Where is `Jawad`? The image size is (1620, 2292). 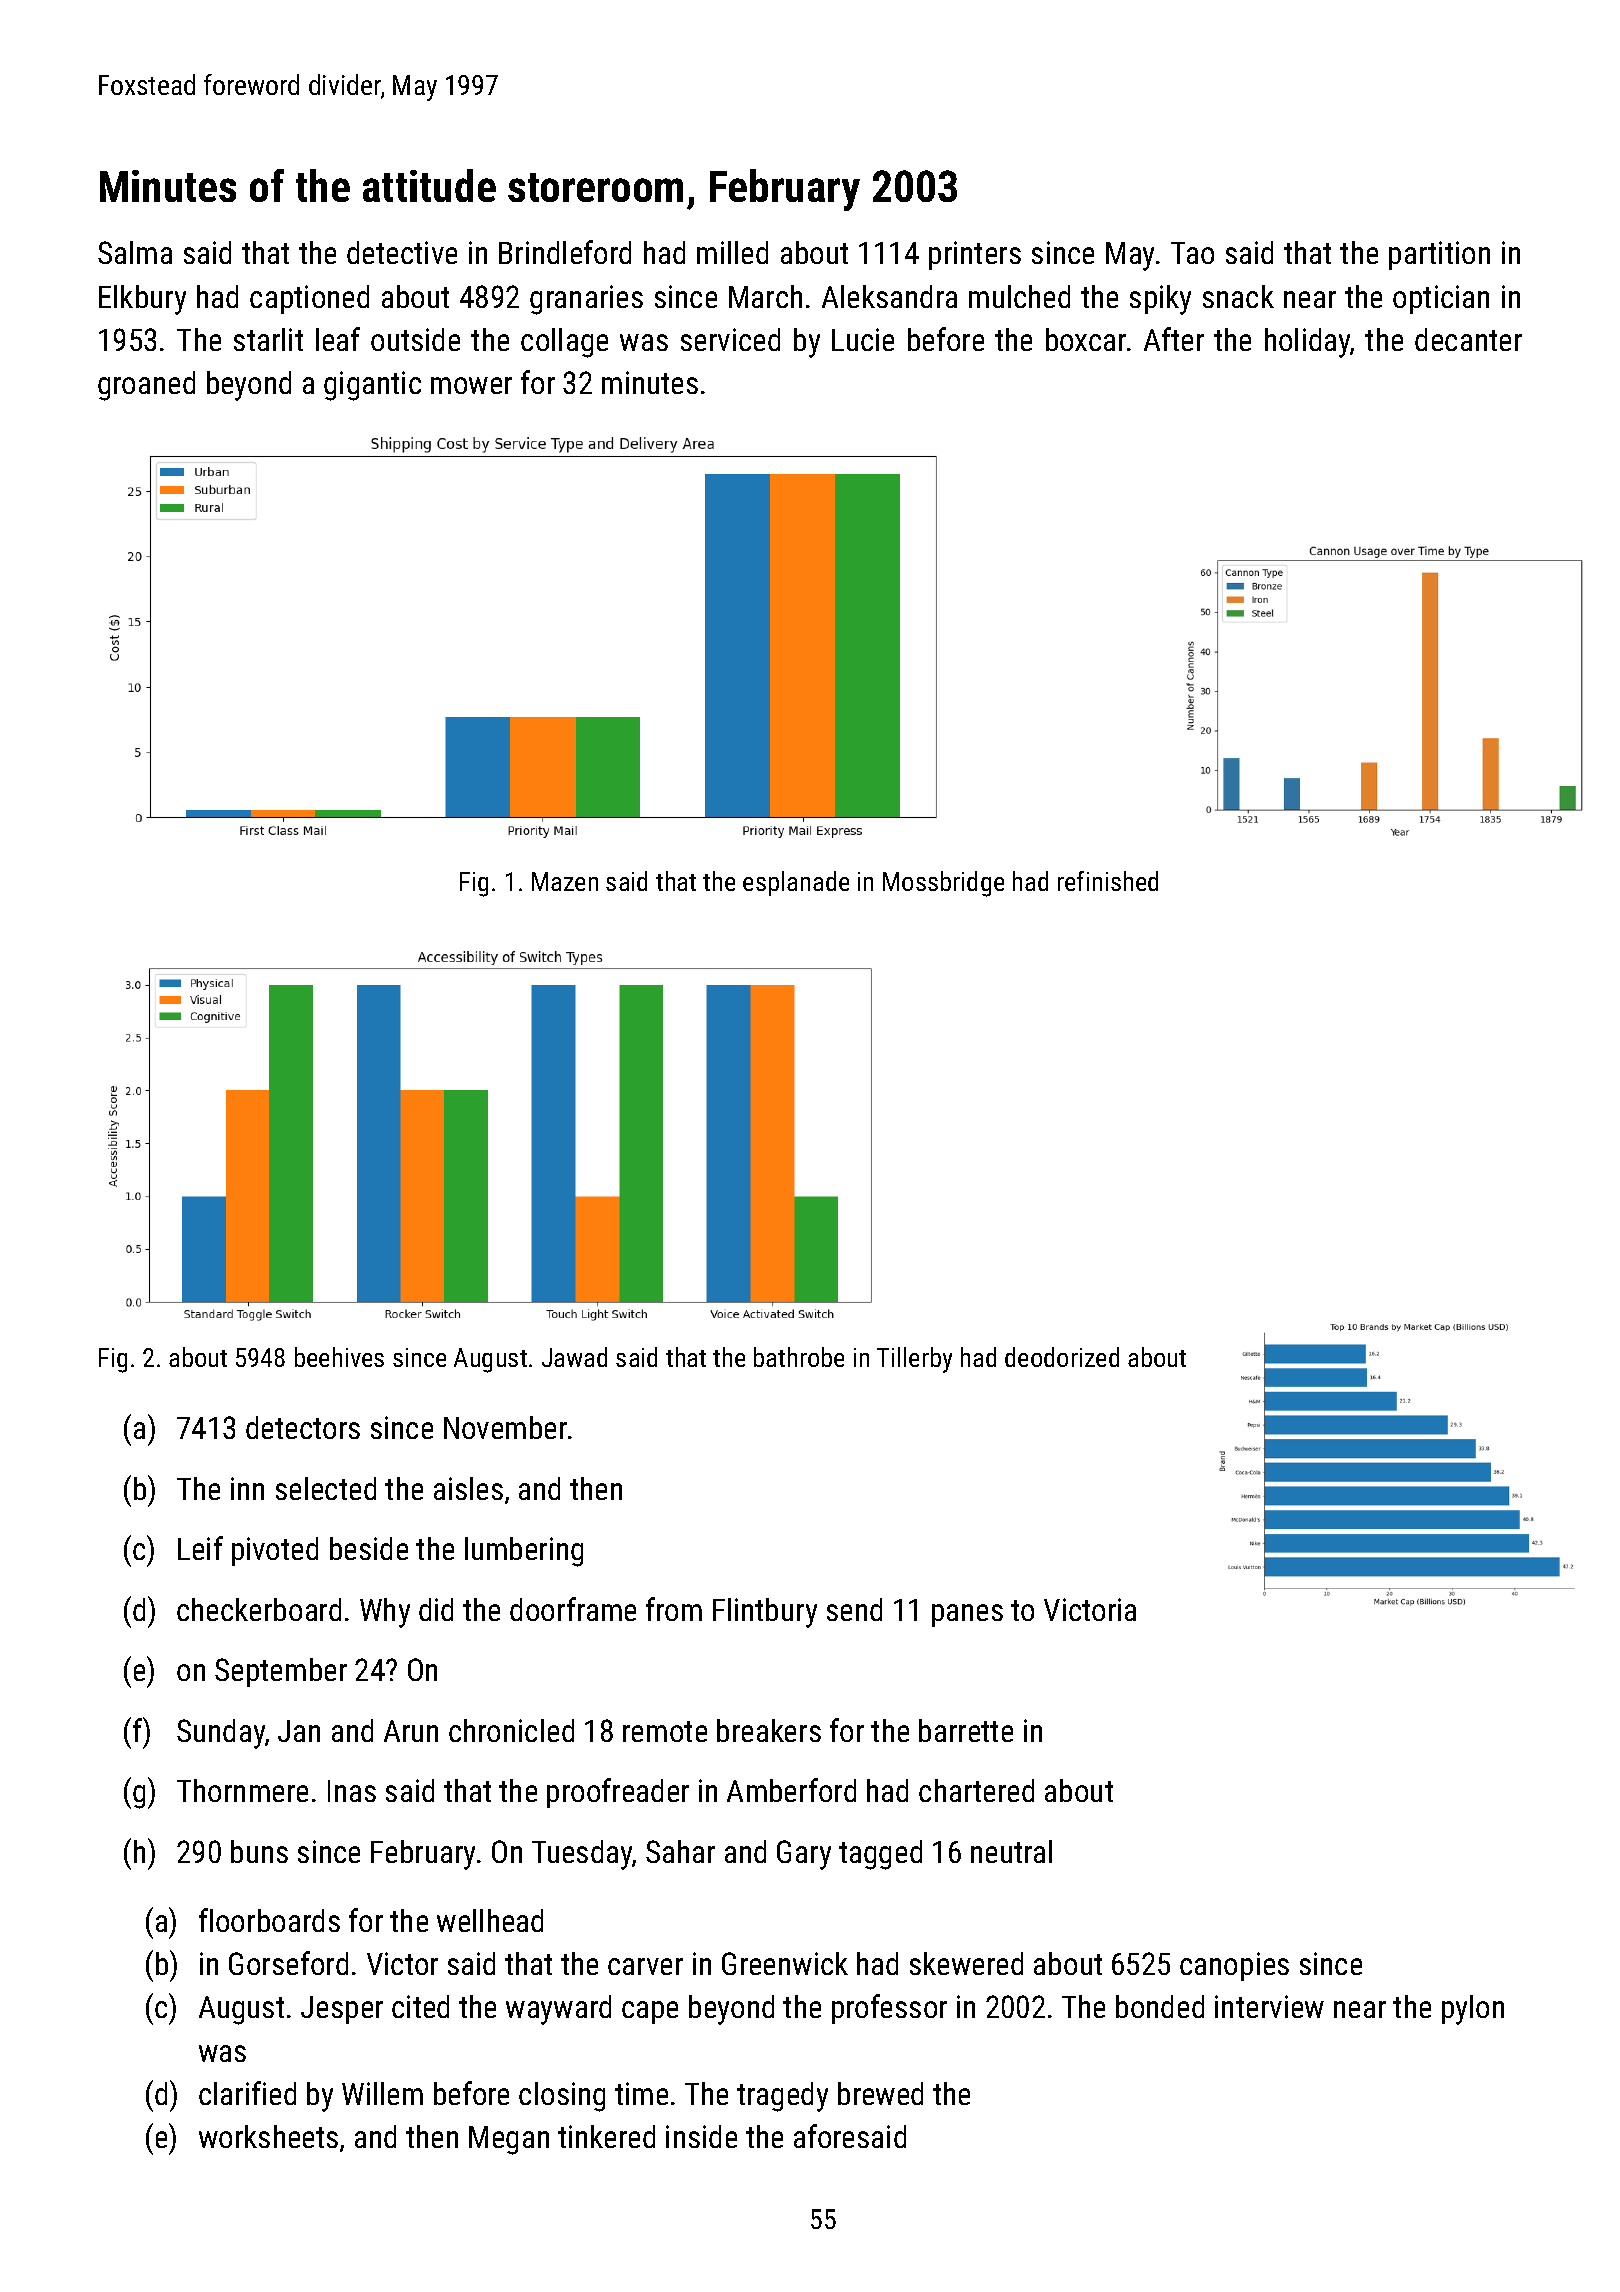
Jawad is located at coordinates (574, 1357).
